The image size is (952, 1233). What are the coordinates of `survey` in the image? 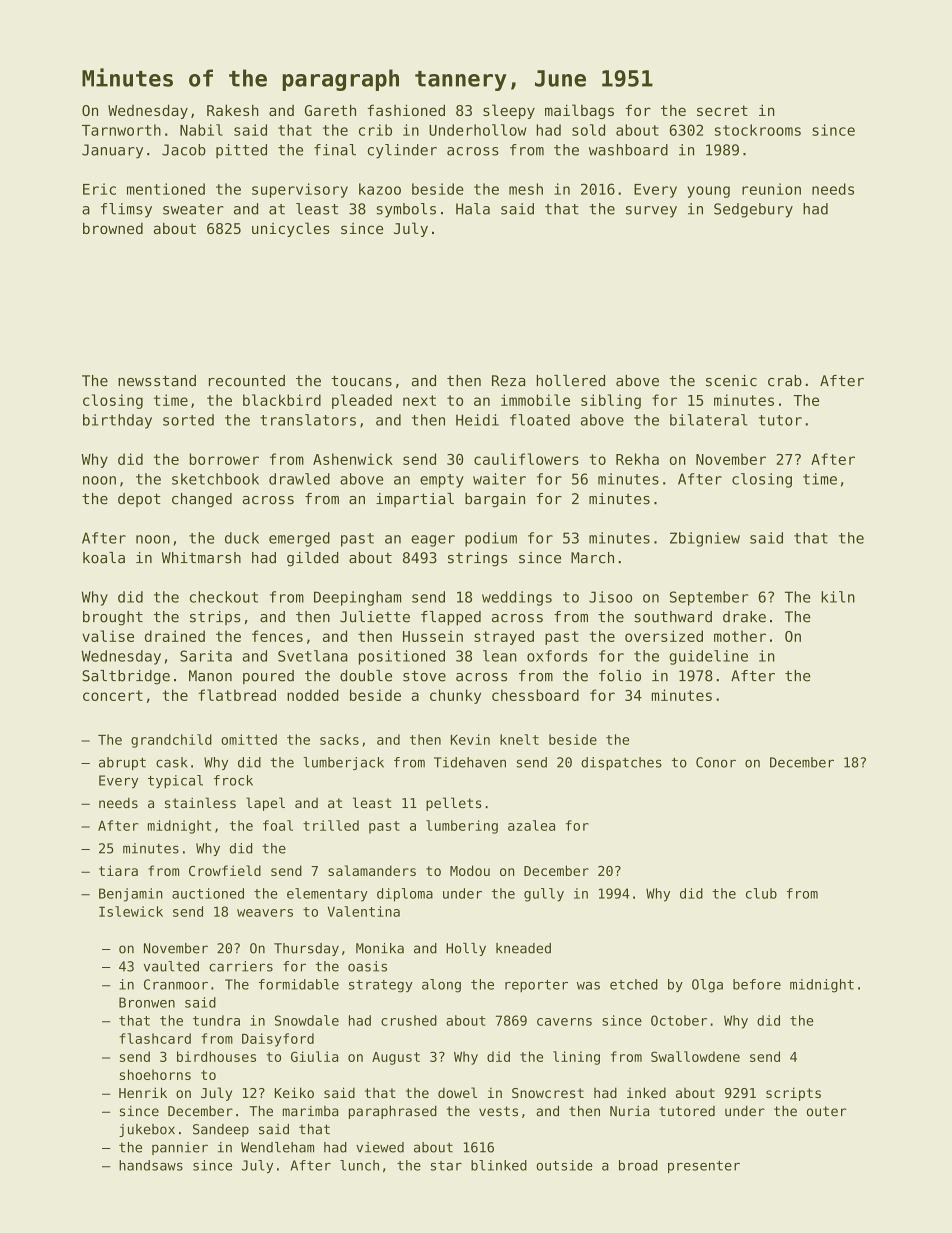 It's located at (651, 212).
